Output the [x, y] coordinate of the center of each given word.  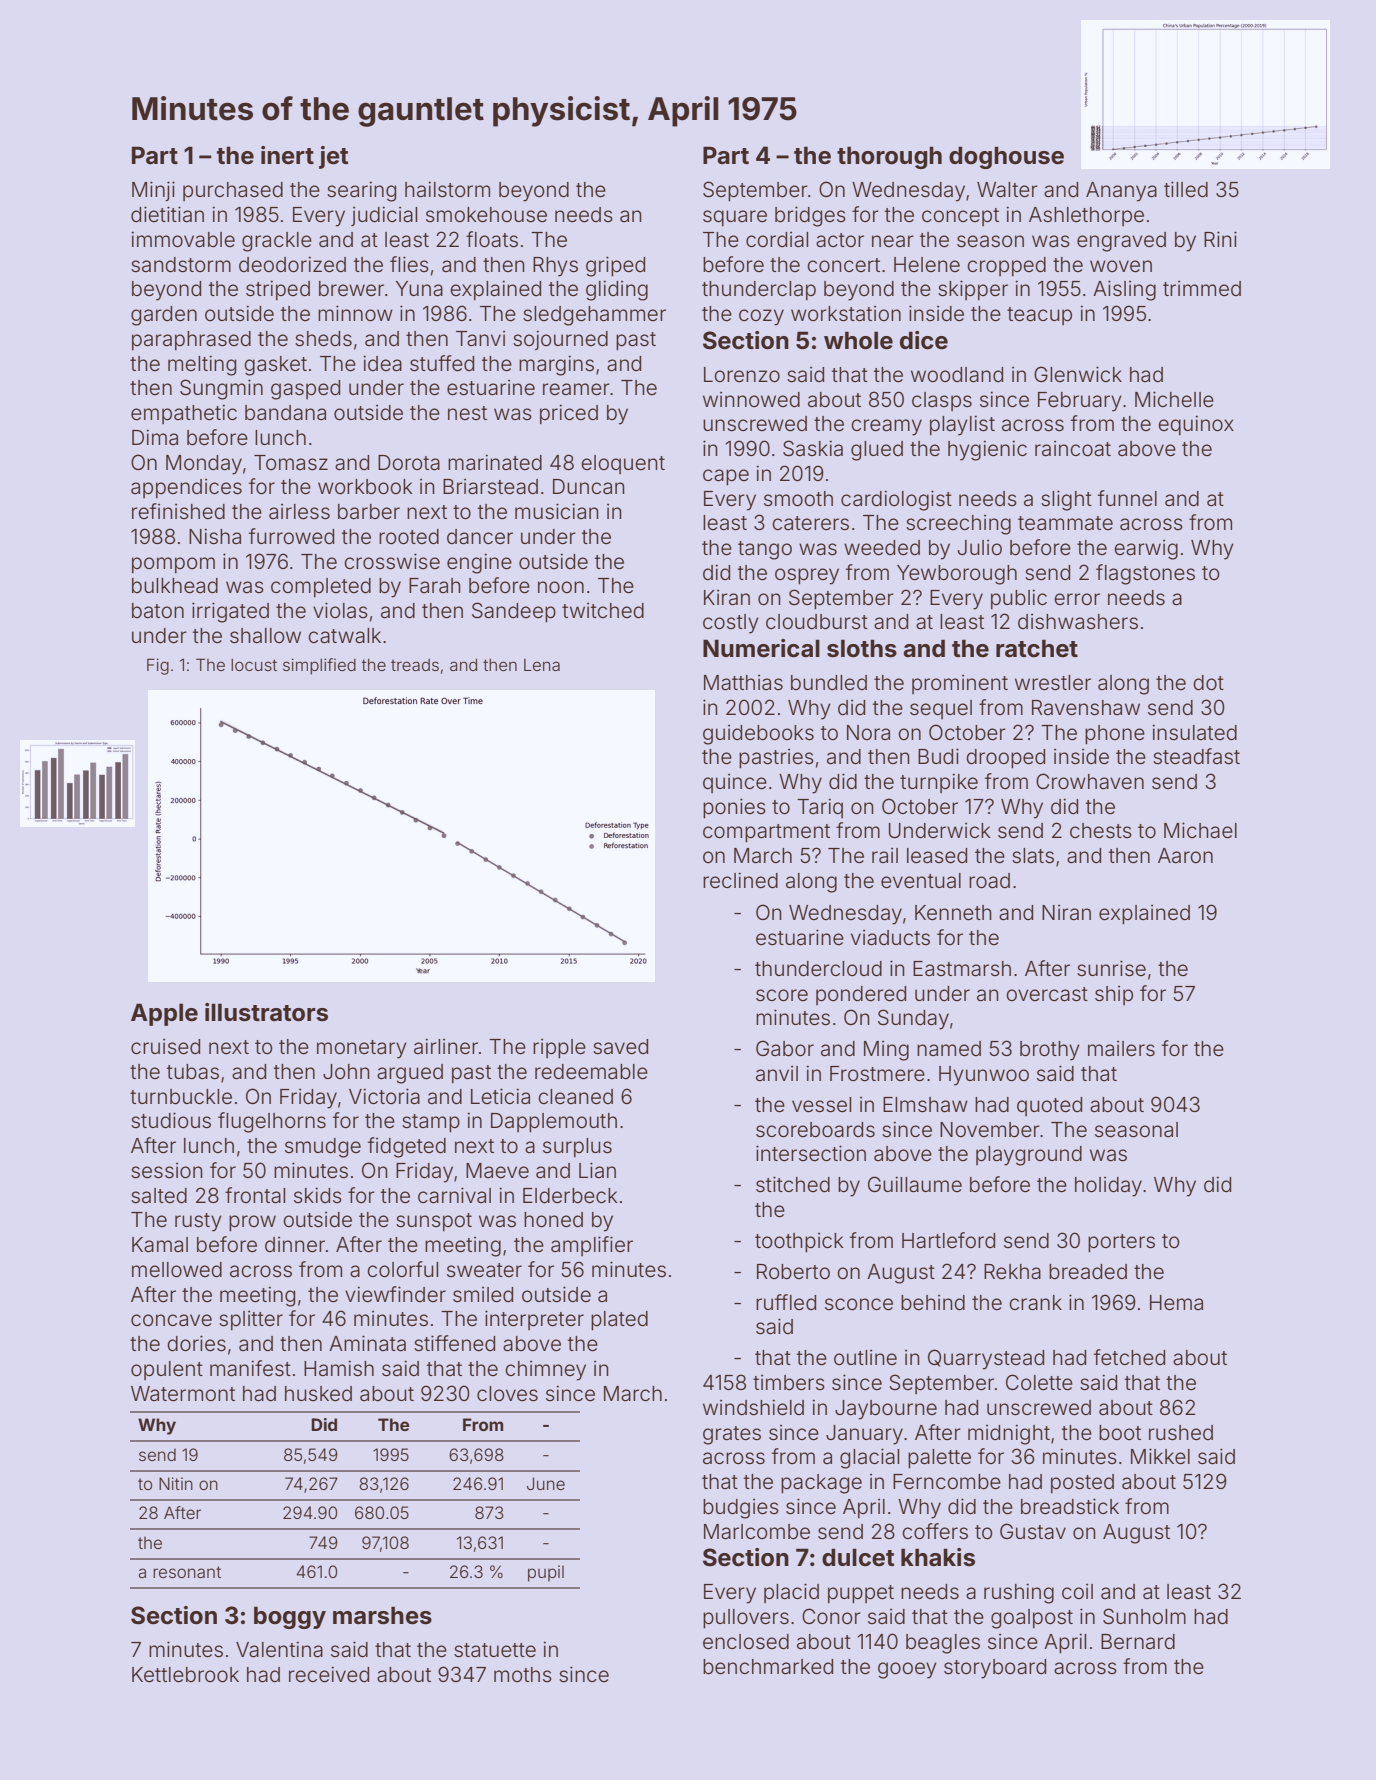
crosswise [392, 561]
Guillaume [915, 1184]
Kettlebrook [185, 1675]
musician [557, 511]
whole [858, 340]
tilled [1186, 189]
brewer [351, 289]
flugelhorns [272, 1122]
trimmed [1202, 288]
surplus [577, 1147]
